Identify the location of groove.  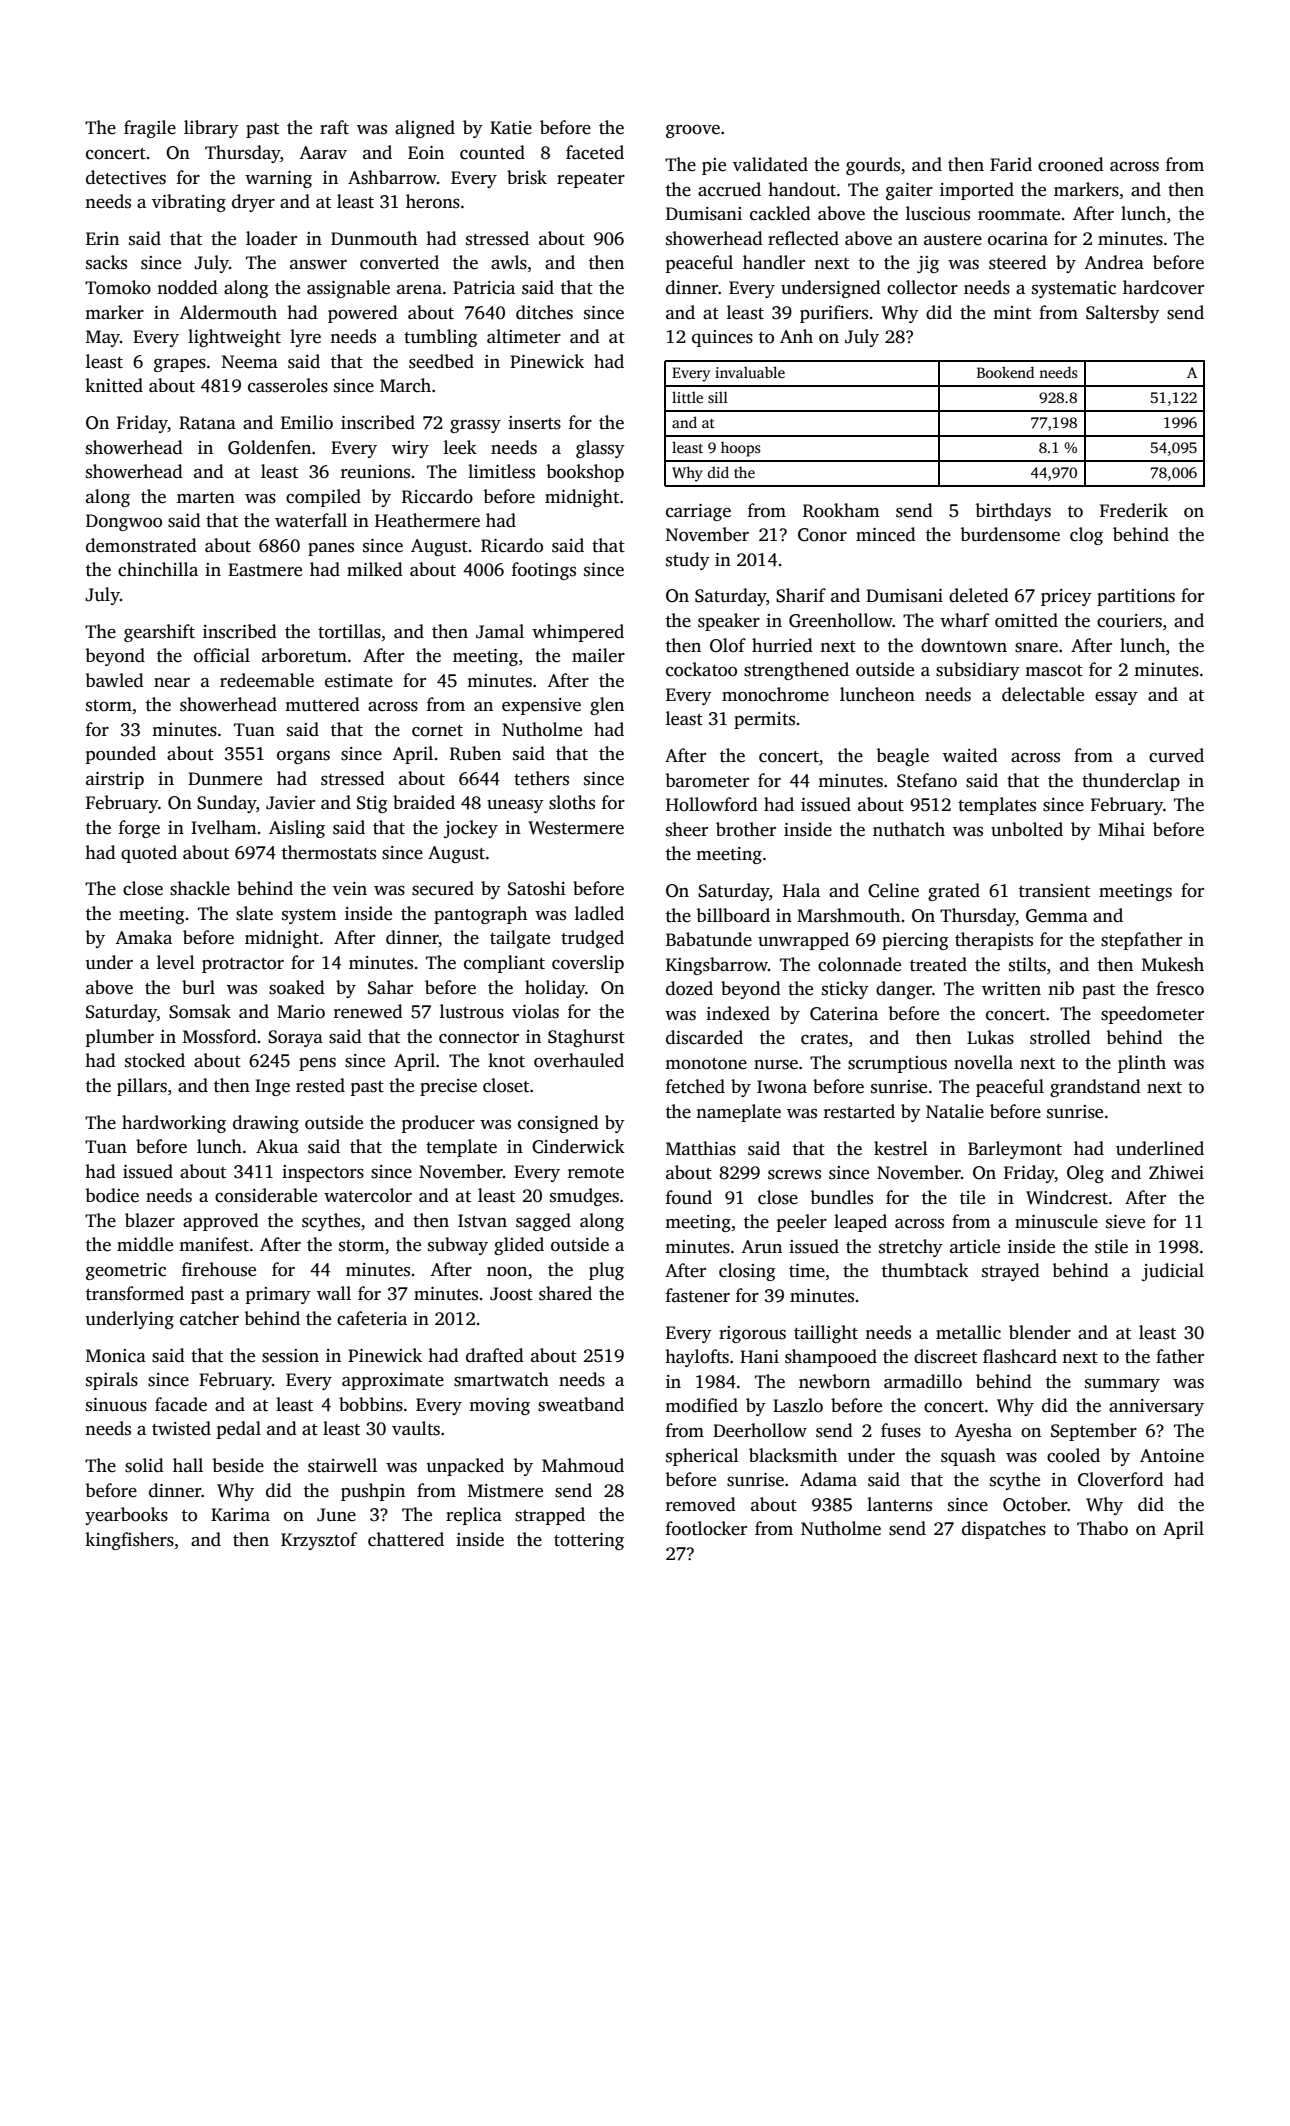
(693, 131).
